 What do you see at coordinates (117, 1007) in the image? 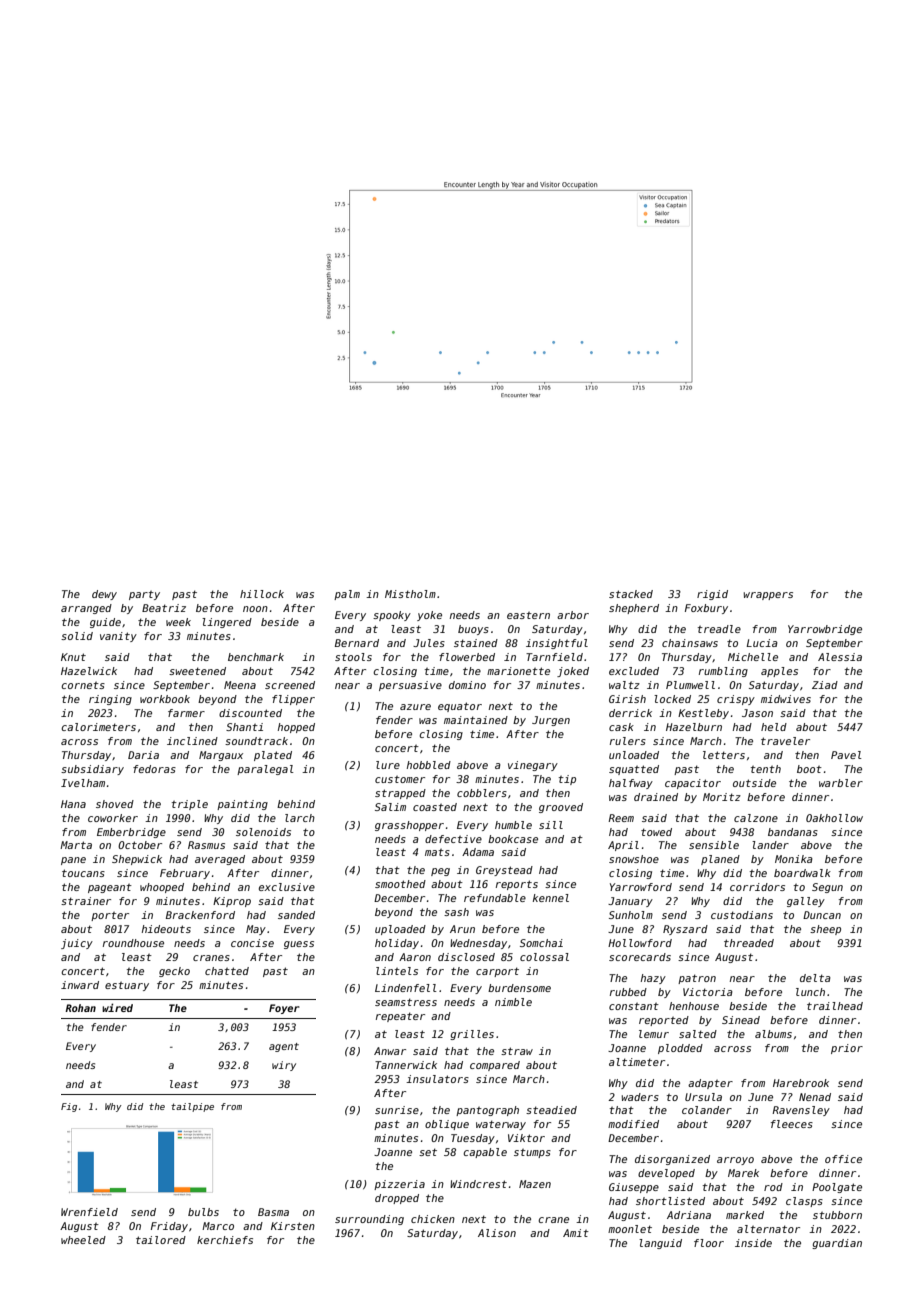
I see `wired` at bounding box center [117, 1007].
